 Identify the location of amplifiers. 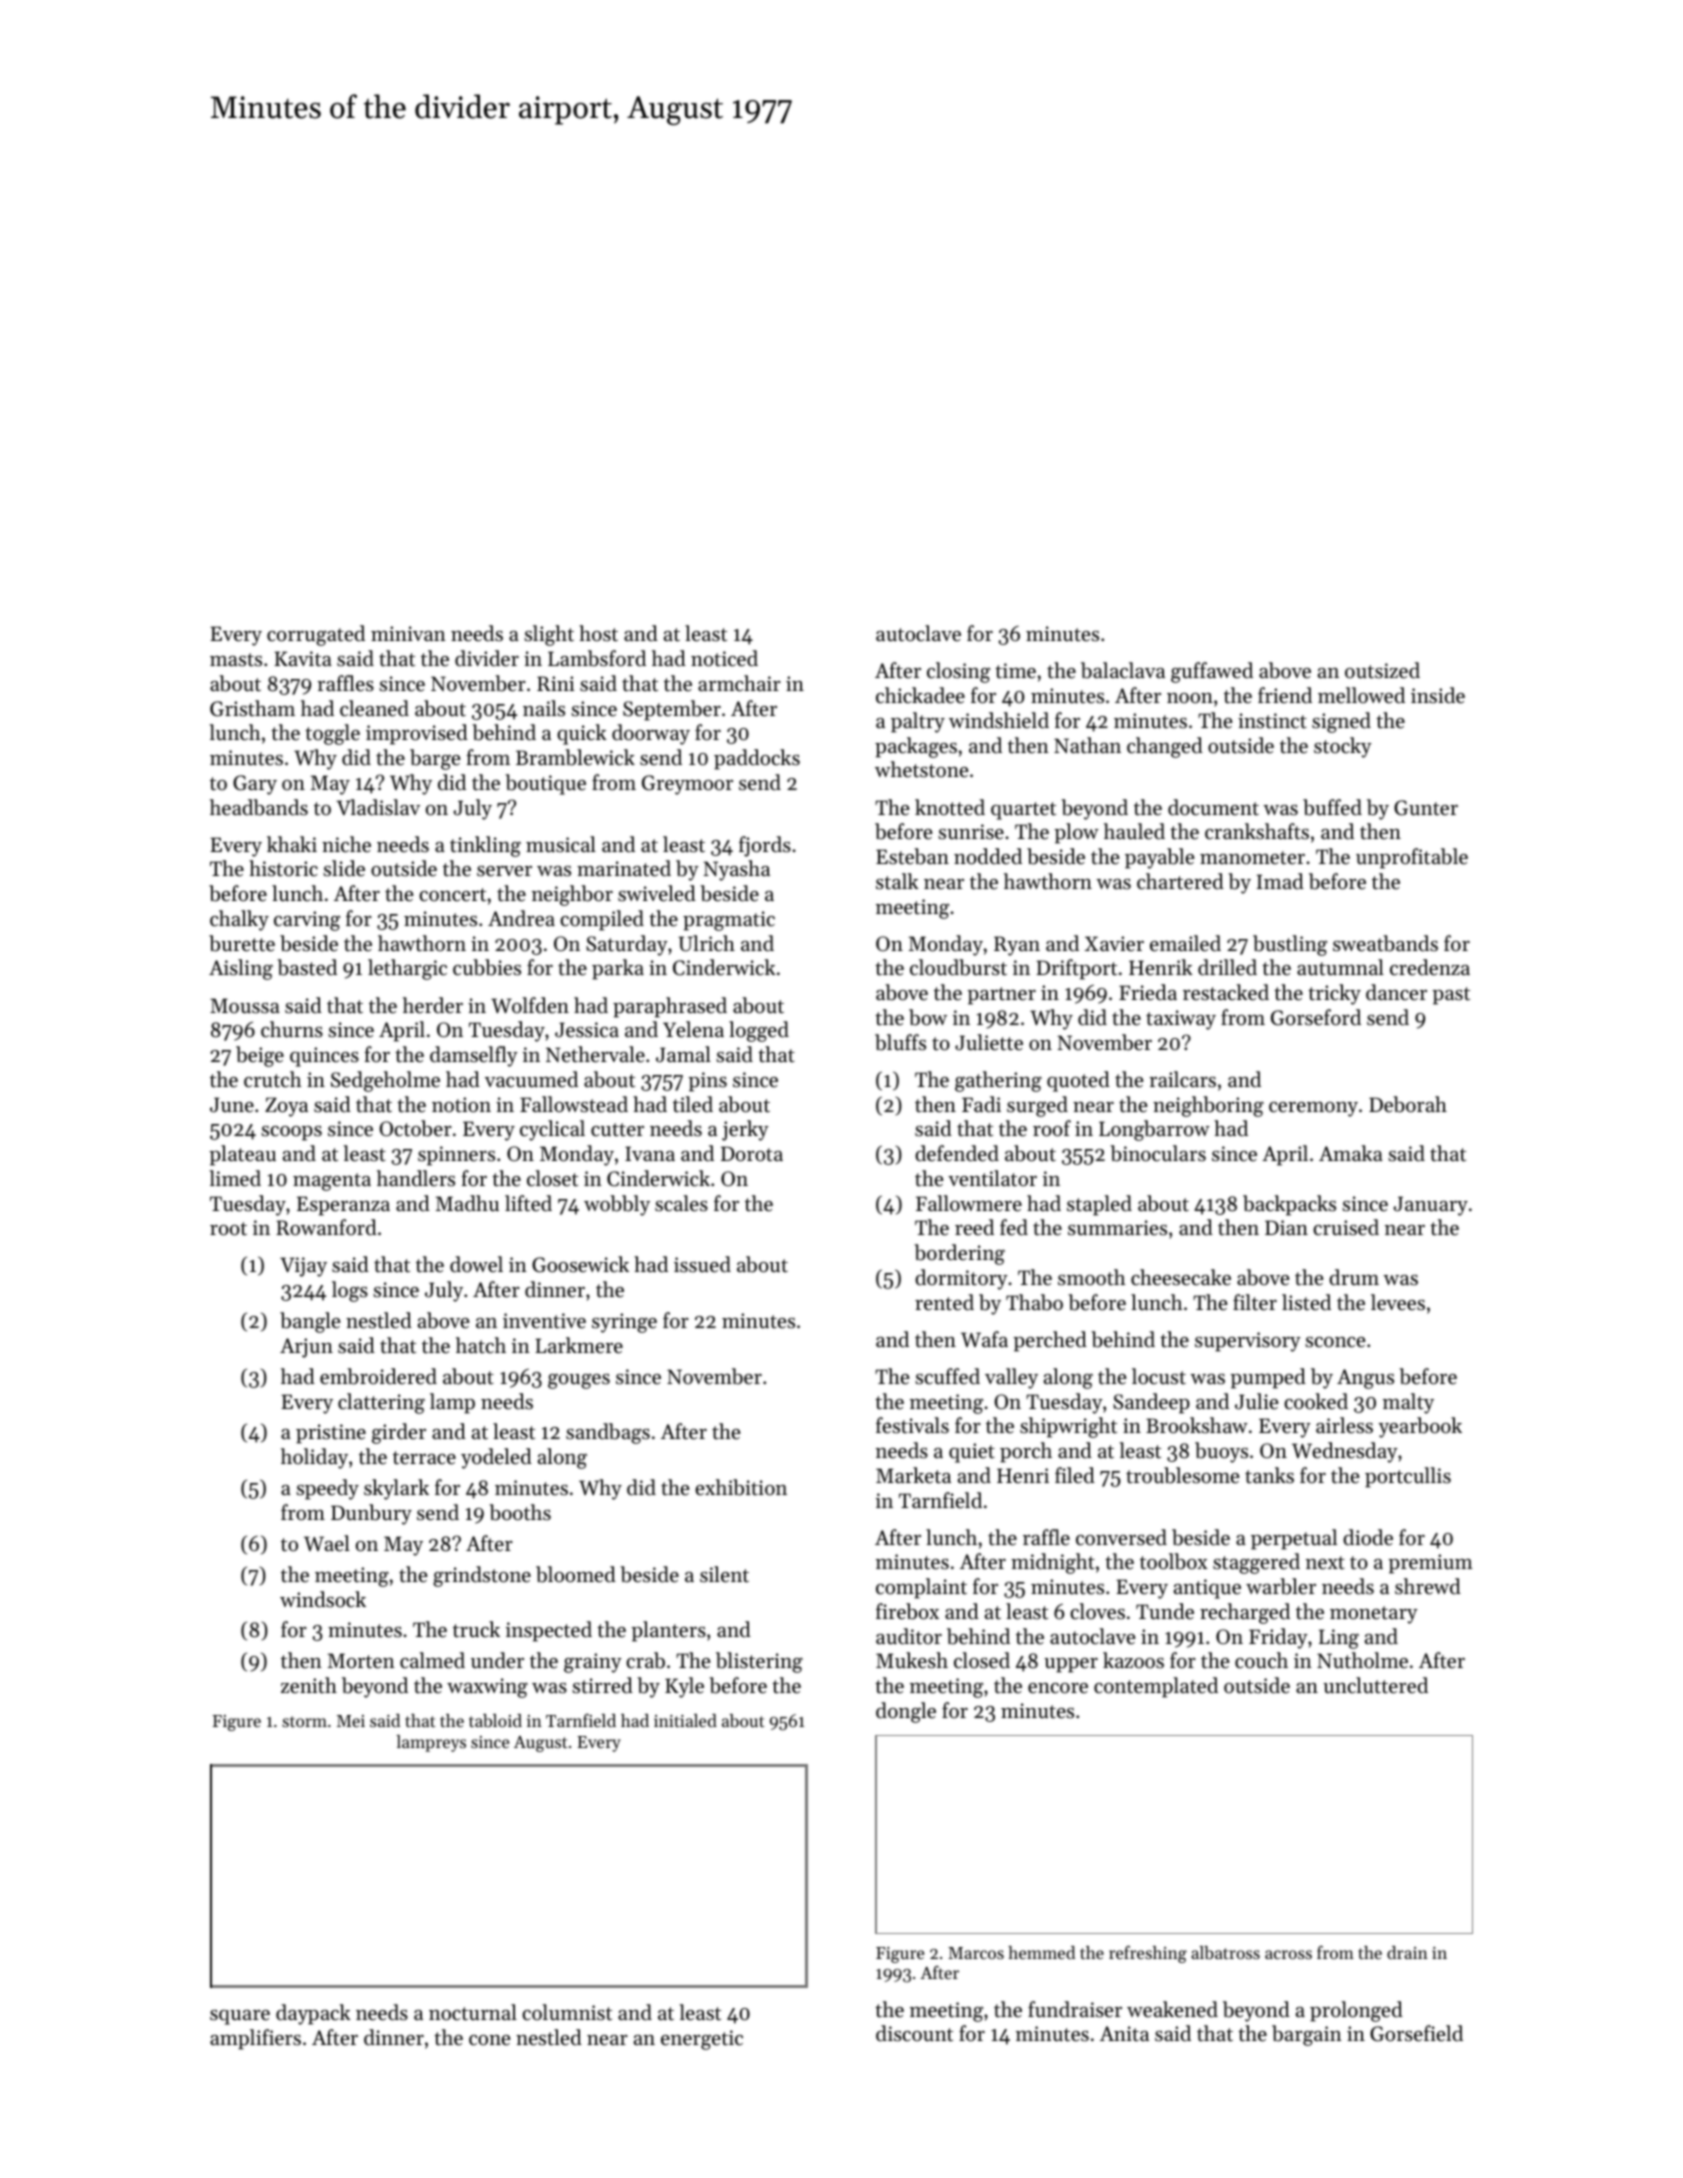
(255, 2039).
